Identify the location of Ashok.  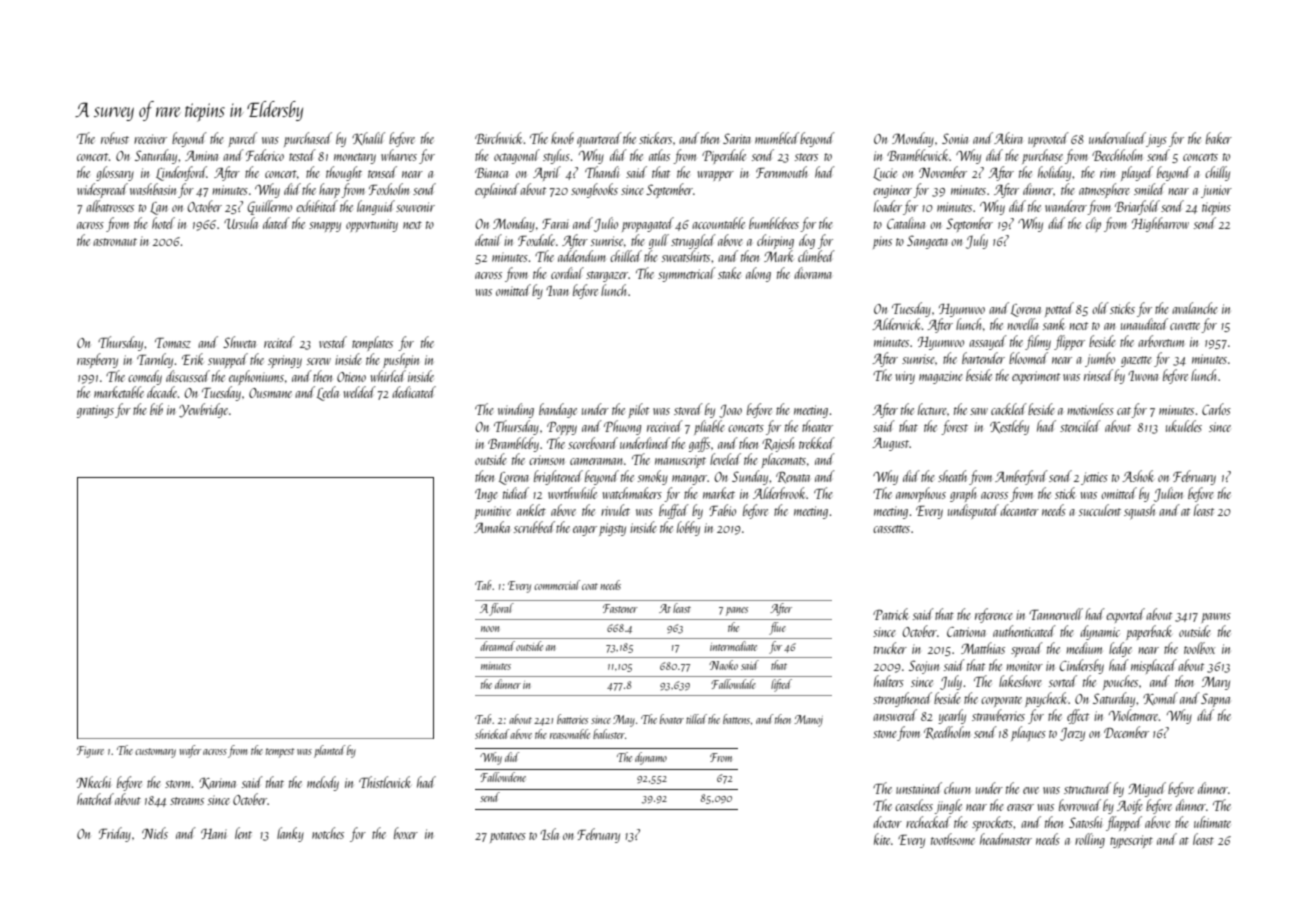
(1138, 476).
